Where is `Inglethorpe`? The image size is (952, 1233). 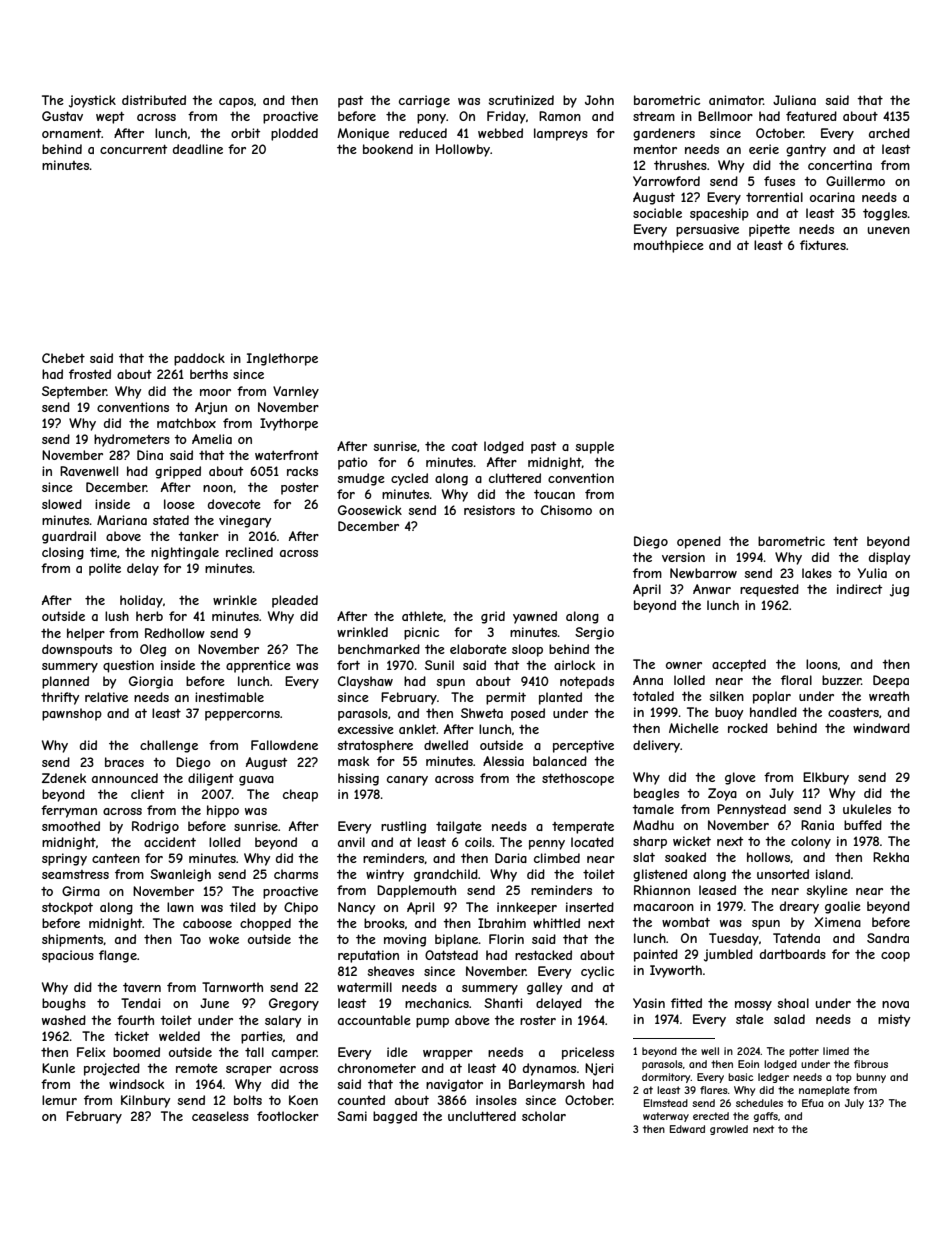 Inglethorpe is located at coordinates (282, 359).
